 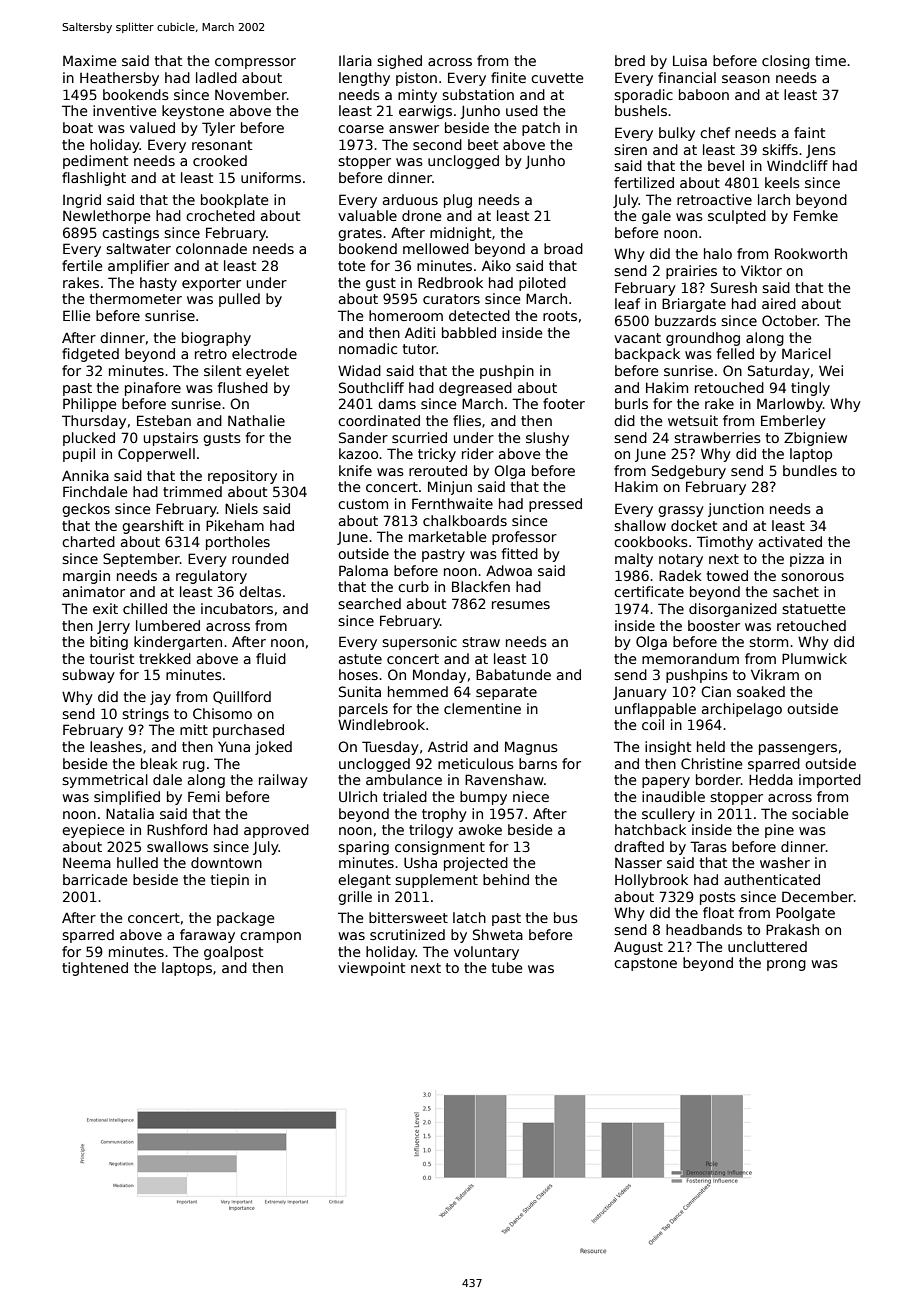 What do you see at coordinates (86, 577) in the screenshot?
I see `margin` at bounding box center [86, 577].
